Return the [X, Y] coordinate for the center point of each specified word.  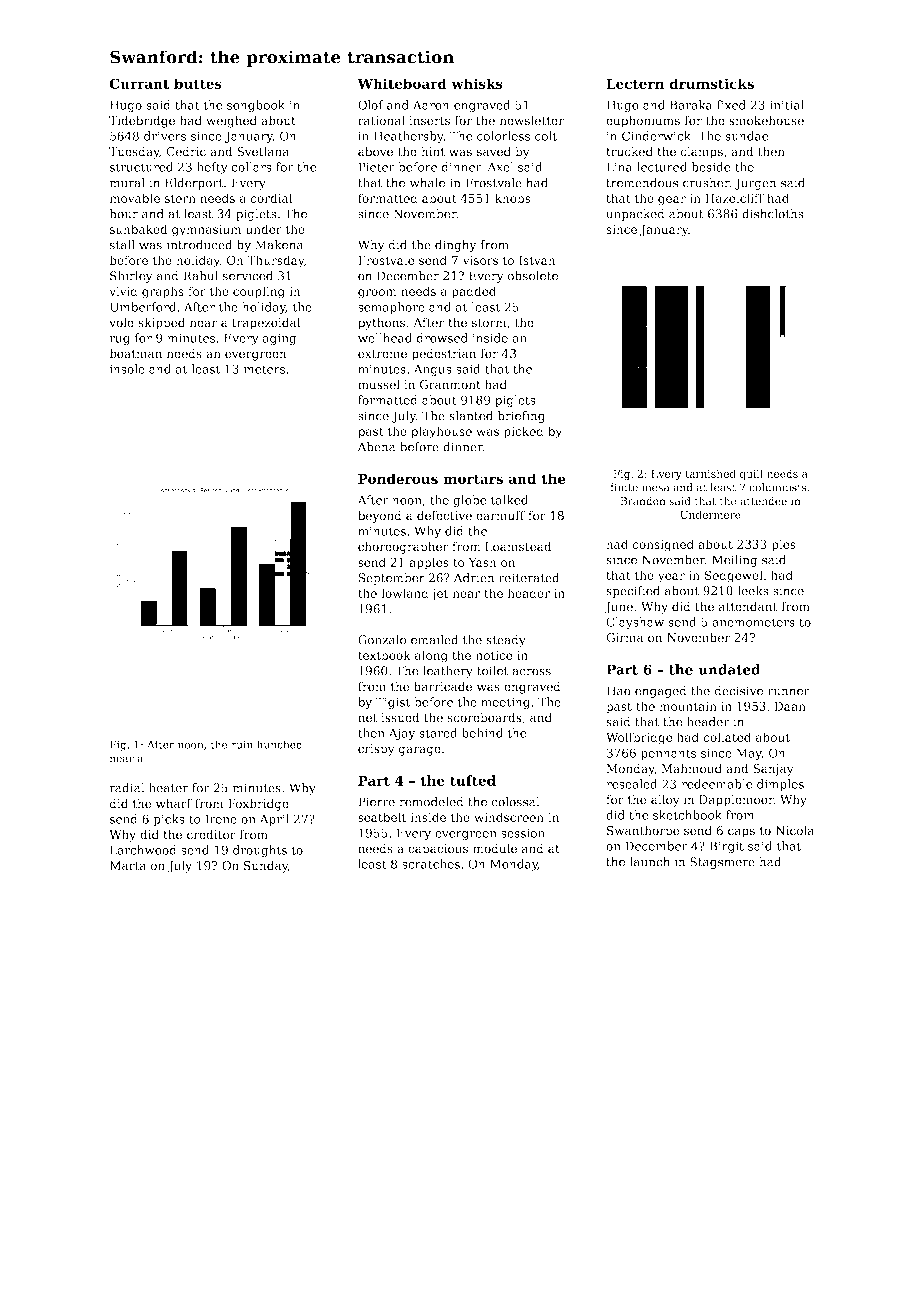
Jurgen [755, 184]
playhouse [441, 432]
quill [751, 474]
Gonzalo [382, 640]
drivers [165, 136]
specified [633, 592]
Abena [376, 447]
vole [122, 322]
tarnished [710, 473]
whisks [477, 83]
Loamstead [518, 546]
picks [169, 820]
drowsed [442, 338]
